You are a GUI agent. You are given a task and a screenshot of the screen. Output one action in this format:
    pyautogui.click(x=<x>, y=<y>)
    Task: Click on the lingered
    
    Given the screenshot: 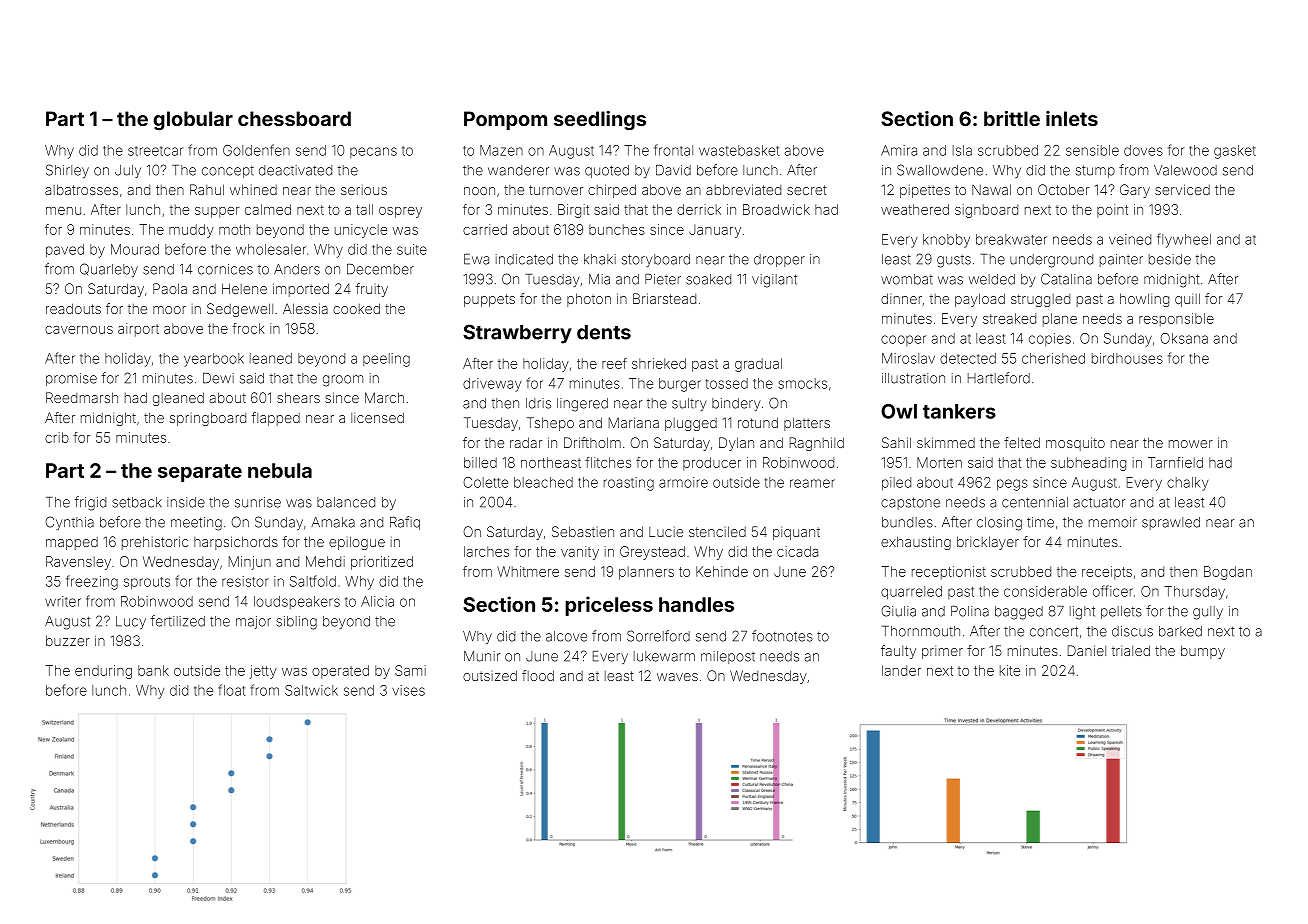 What is the action you would take?
    pyautogui.click(x=582, y=405)
